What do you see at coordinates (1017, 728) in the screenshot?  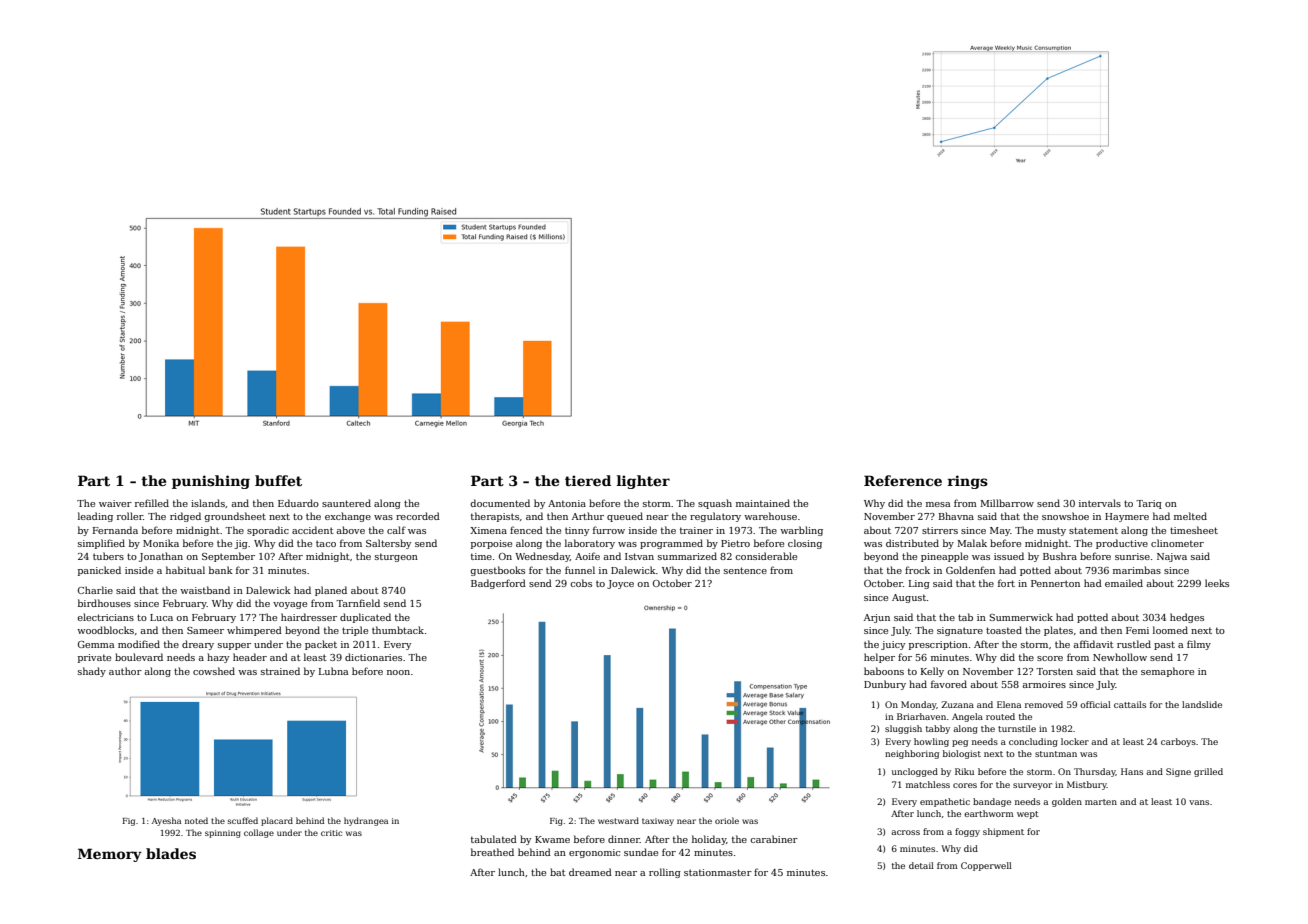 I see `turnstile` at bounding box center [1017, 728].
